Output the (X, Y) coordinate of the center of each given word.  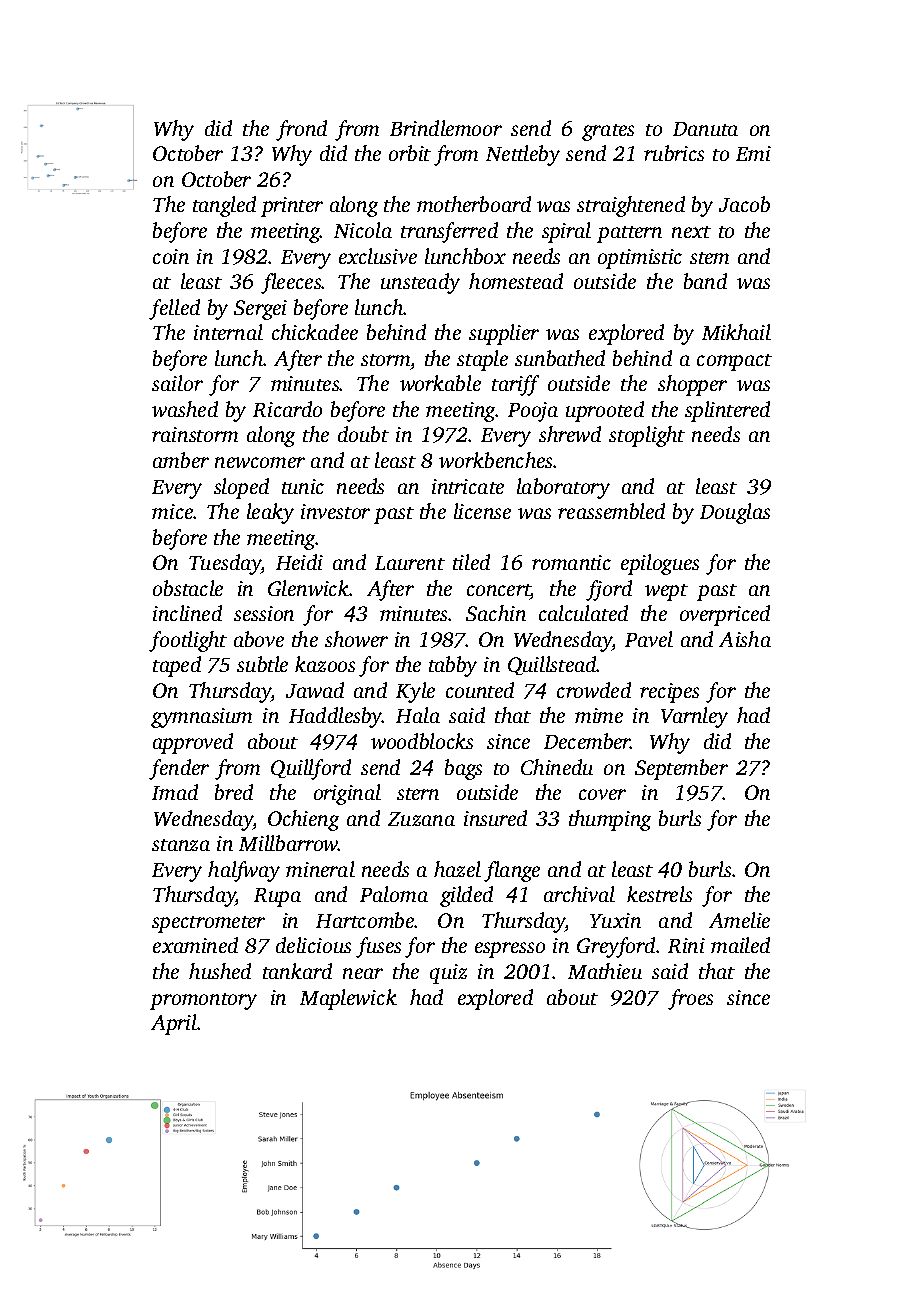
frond (301, 130)
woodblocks (422, 741)
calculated (583, 613)
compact (734, 362)
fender (179, 769)
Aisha (745, 639)
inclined (187, 613)
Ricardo (287, 409)
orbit (410, 153)
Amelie (739, 920)
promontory (203, 1001)
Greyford (616, 947)
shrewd (570, 434)
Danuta (705, 129)
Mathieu (605, 971)
